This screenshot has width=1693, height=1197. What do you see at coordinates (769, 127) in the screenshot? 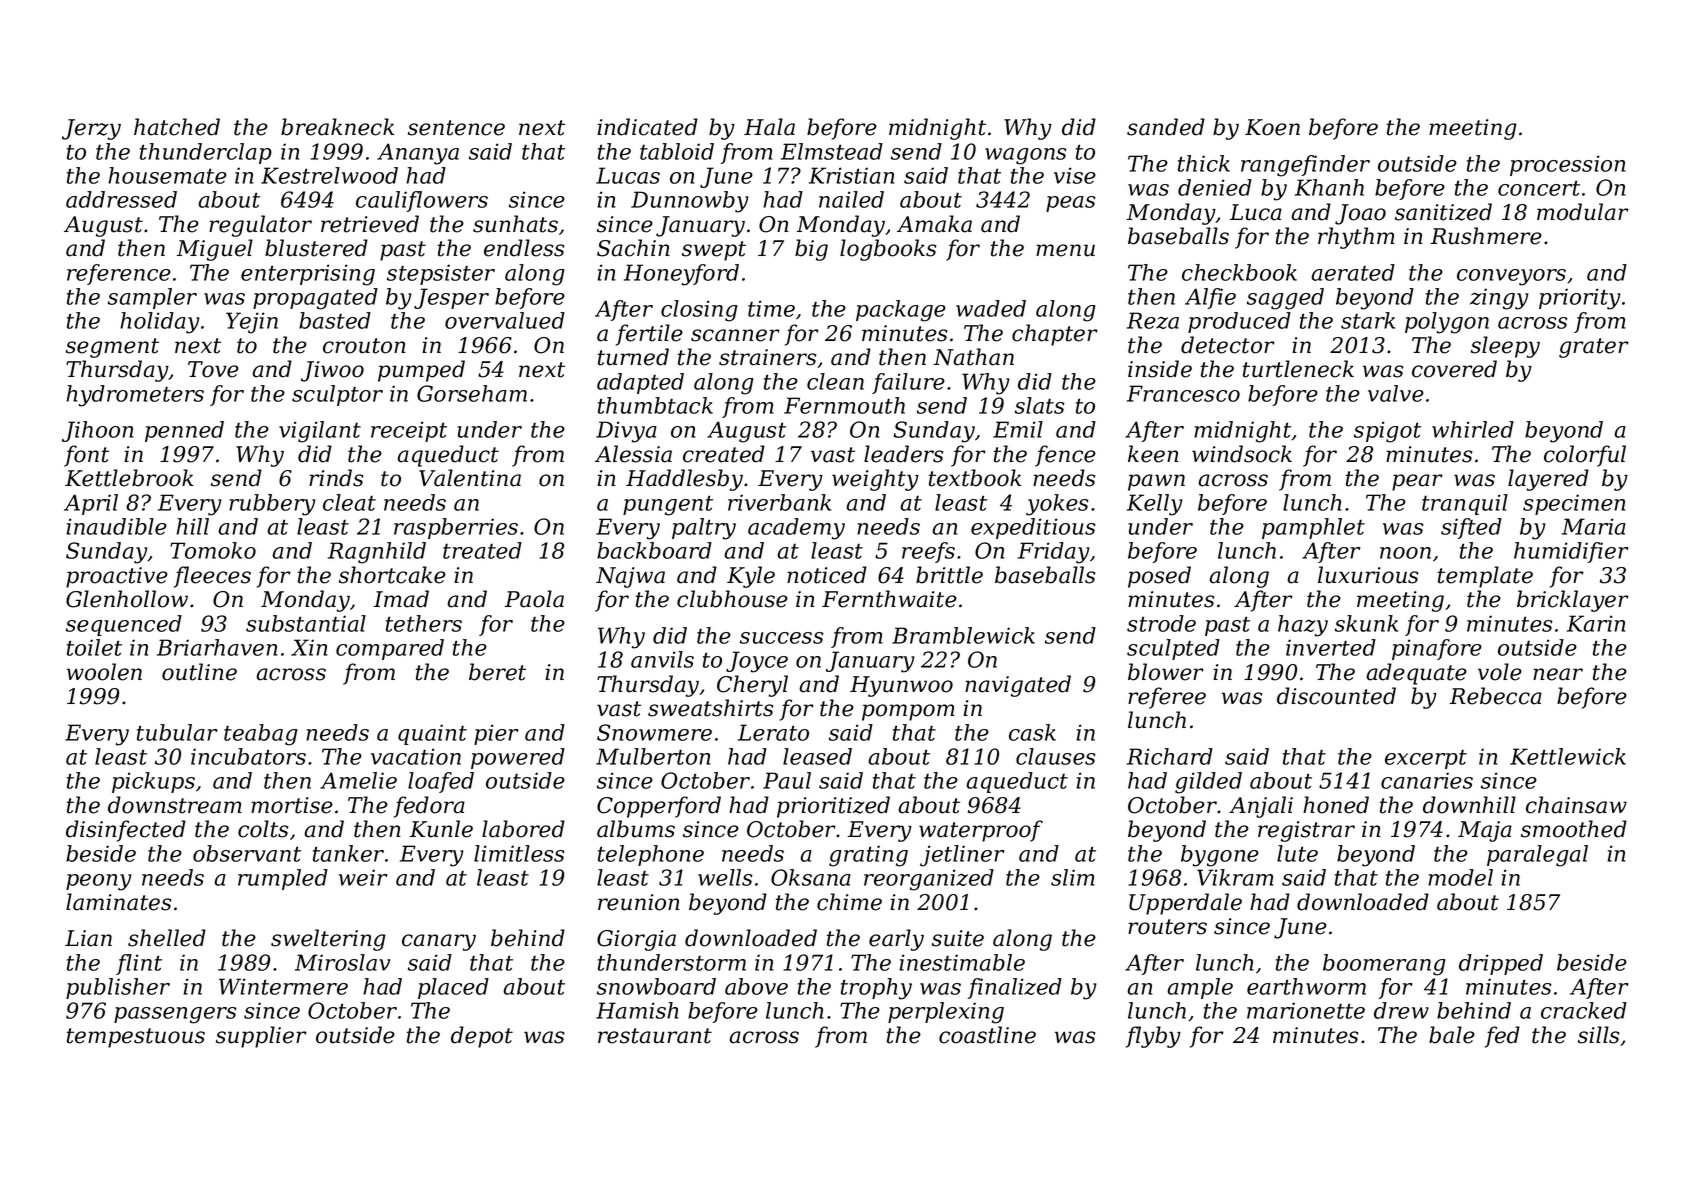
I see `Hala` at bounding box center [769, 127].
